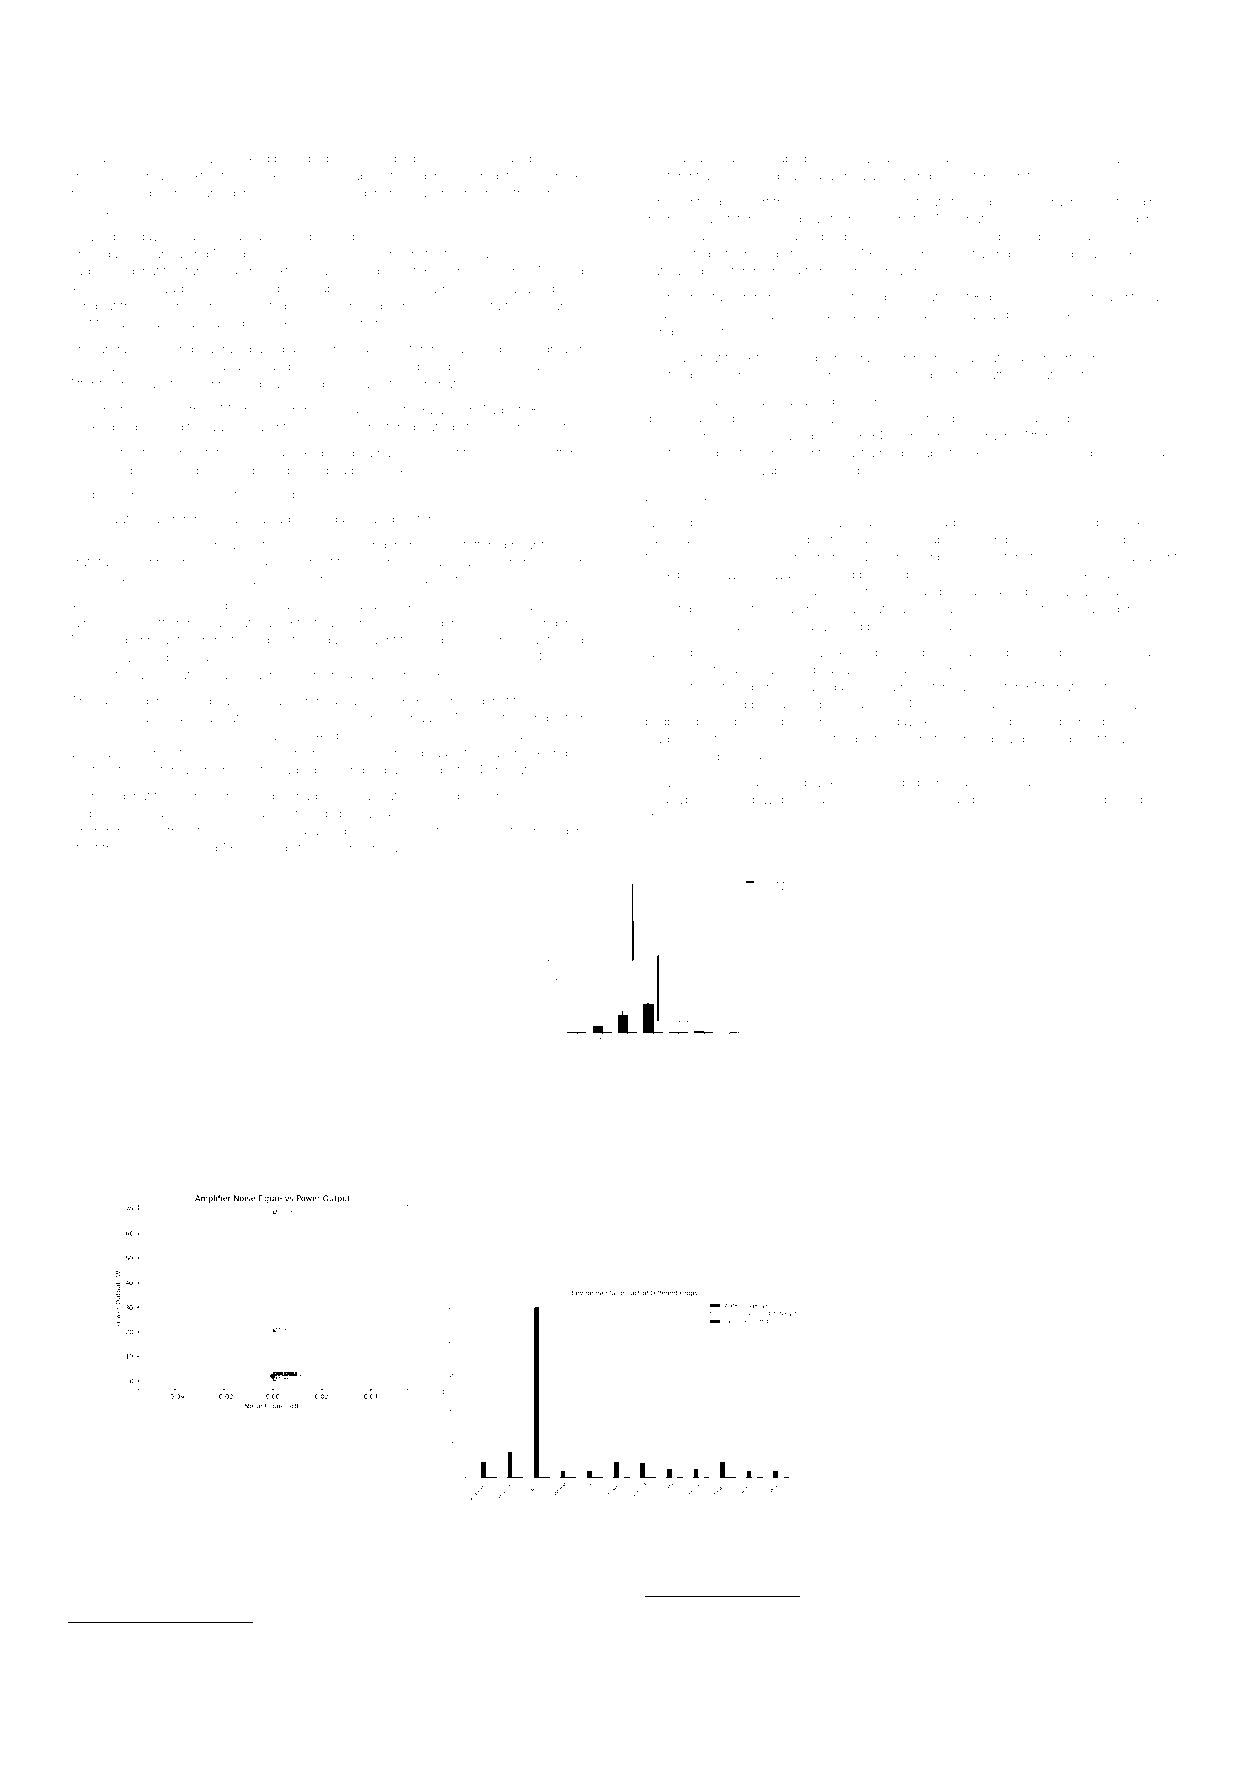  What do you see at coordinates (970, 557) in the screenshot?
I see `Yumi` at bounding box center [970, 557].
